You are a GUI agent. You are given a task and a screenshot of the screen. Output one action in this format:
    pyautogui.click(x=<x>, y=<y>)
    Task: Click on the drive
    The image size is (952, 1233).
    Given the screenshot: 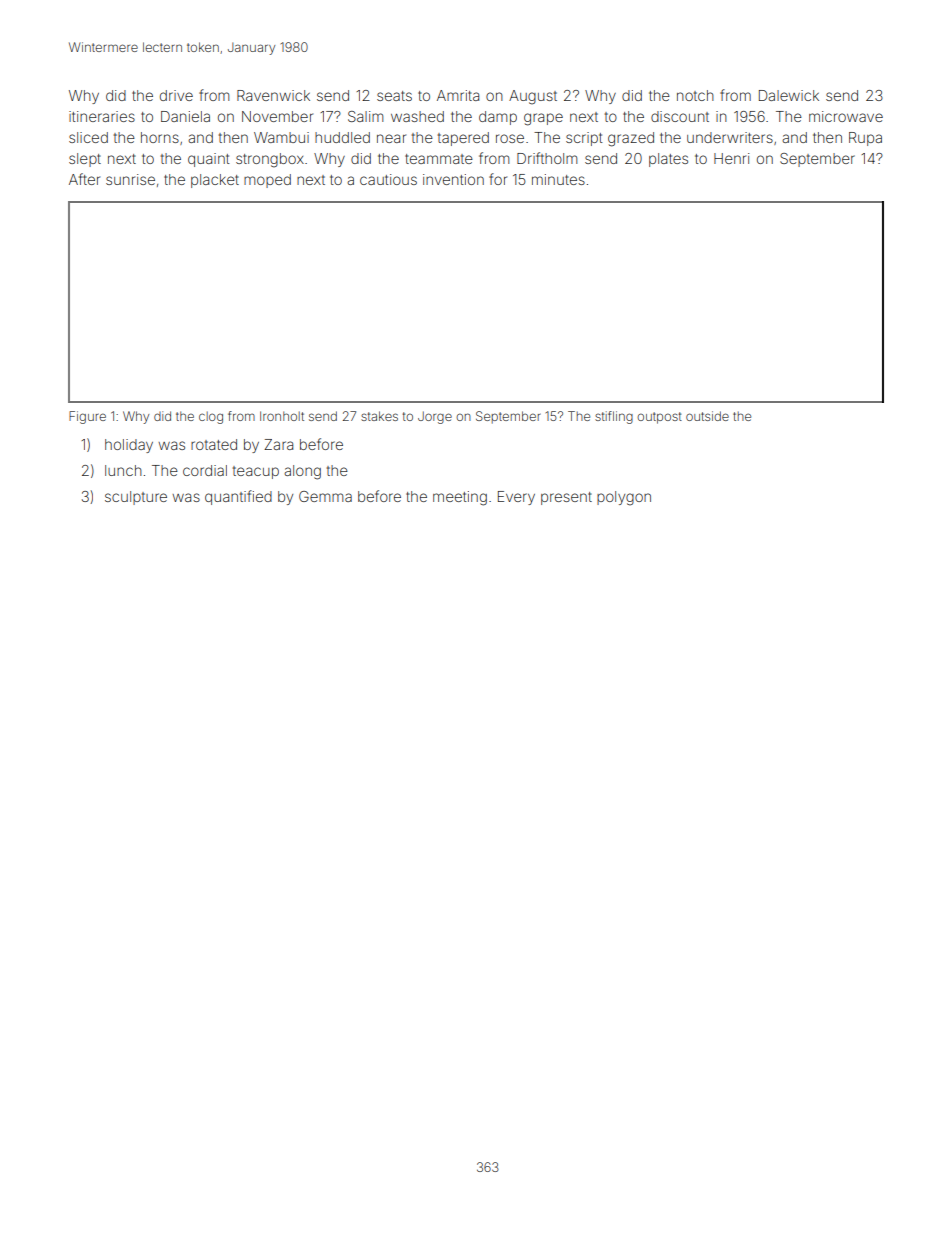 What is the action you would take?
    pyautogui.click(x=176, y=95)
